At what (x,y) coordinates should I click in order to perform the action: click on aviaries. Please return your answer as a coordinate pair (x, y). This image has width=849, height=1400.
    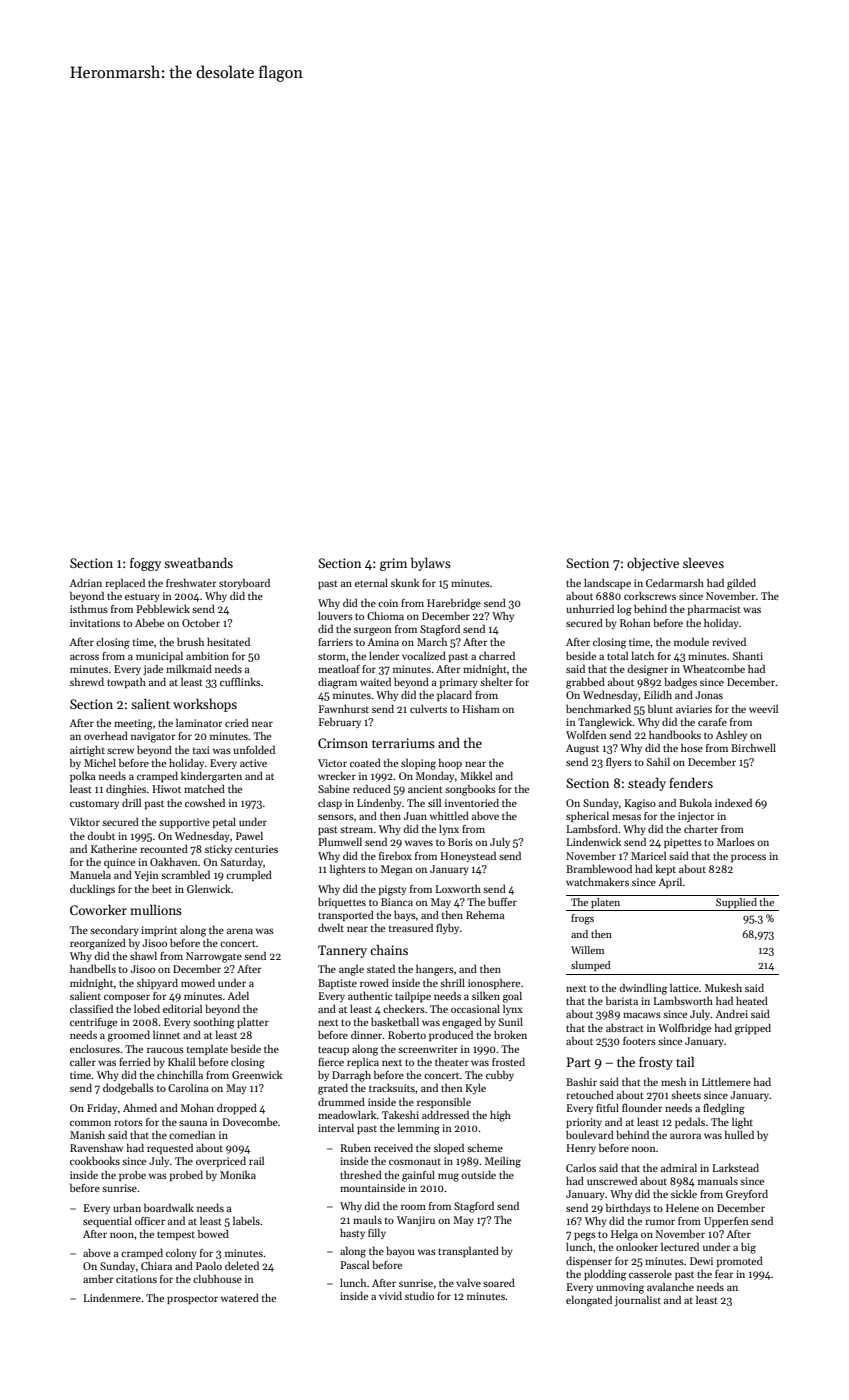
    Looking at the image, I should click on (694, 709).
